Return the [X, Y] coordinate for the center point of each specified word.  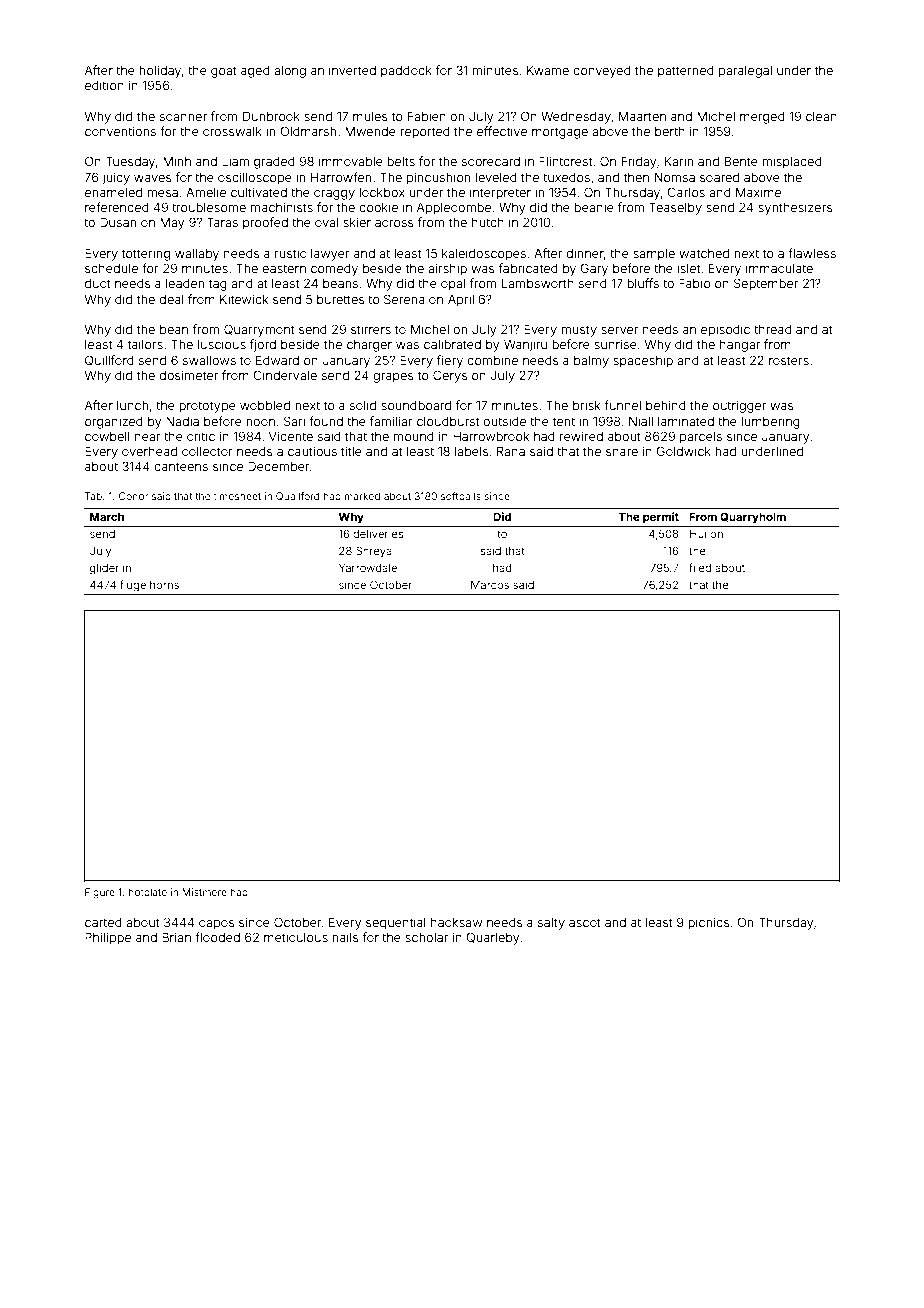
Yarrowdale [368, 568]
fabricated [528, 268]
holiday [160, 71]
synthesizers [795, 208]
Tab [93, 496]
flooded [217, 937]
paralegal [745, 72]
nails [345, 937]
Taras [222, 222]
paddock [406, 72]
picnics [709, 923]
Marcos [490, 585]
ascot [585, 922]
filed [700, 567]
